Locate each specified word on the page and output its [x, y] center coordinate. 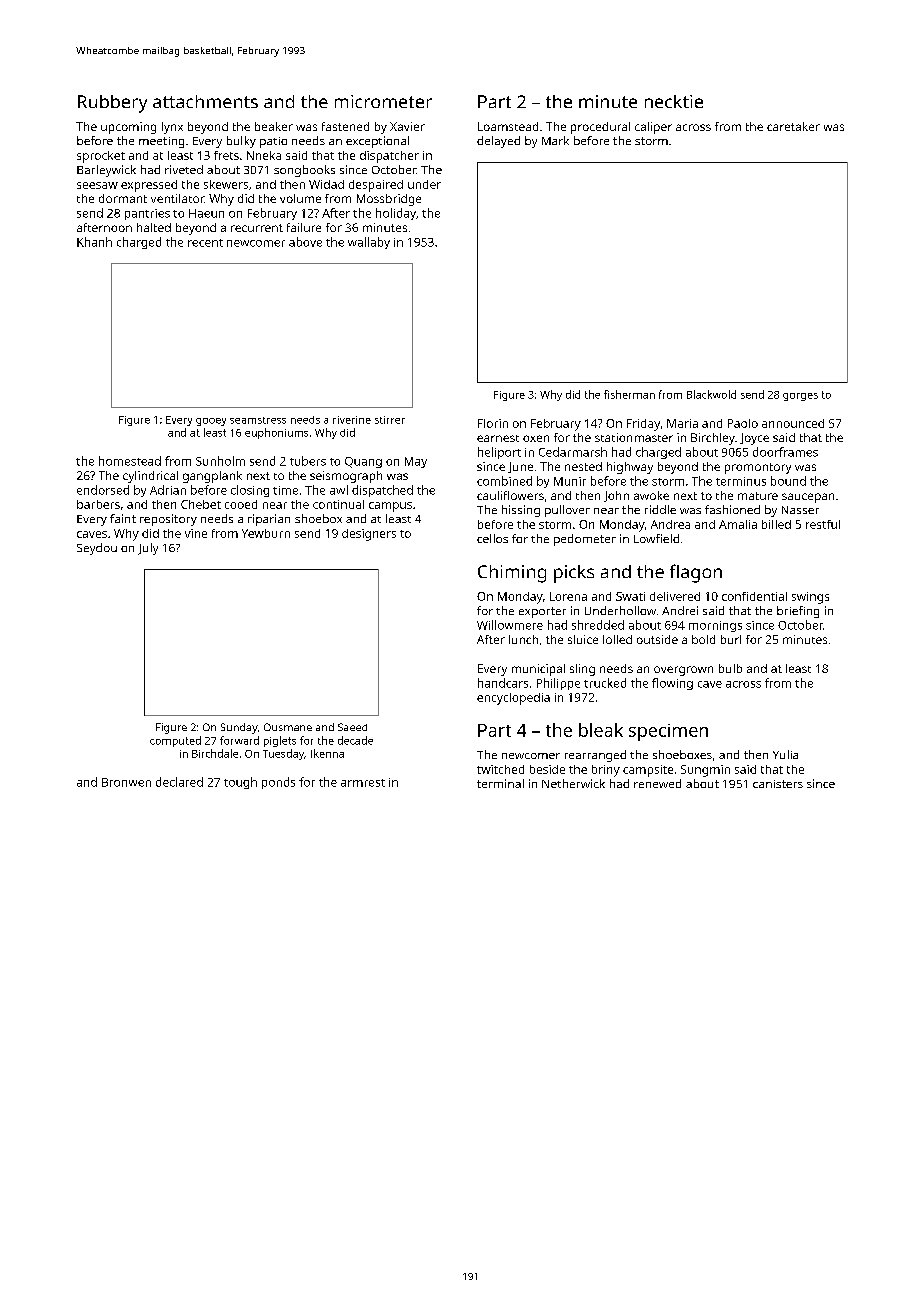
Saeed [352, 727]
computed [175, 741]
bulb [730, 668]
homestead [130, 461]
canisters [778, 784]
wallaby [369, 243]
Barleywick [106, 171]
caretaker [793, 126]
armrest [363, 783]
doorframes [785, 452]
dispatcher [389, 157]
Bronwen [126, 782]
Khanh [94, 242]
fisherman [629, 394]
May [416, 462]
